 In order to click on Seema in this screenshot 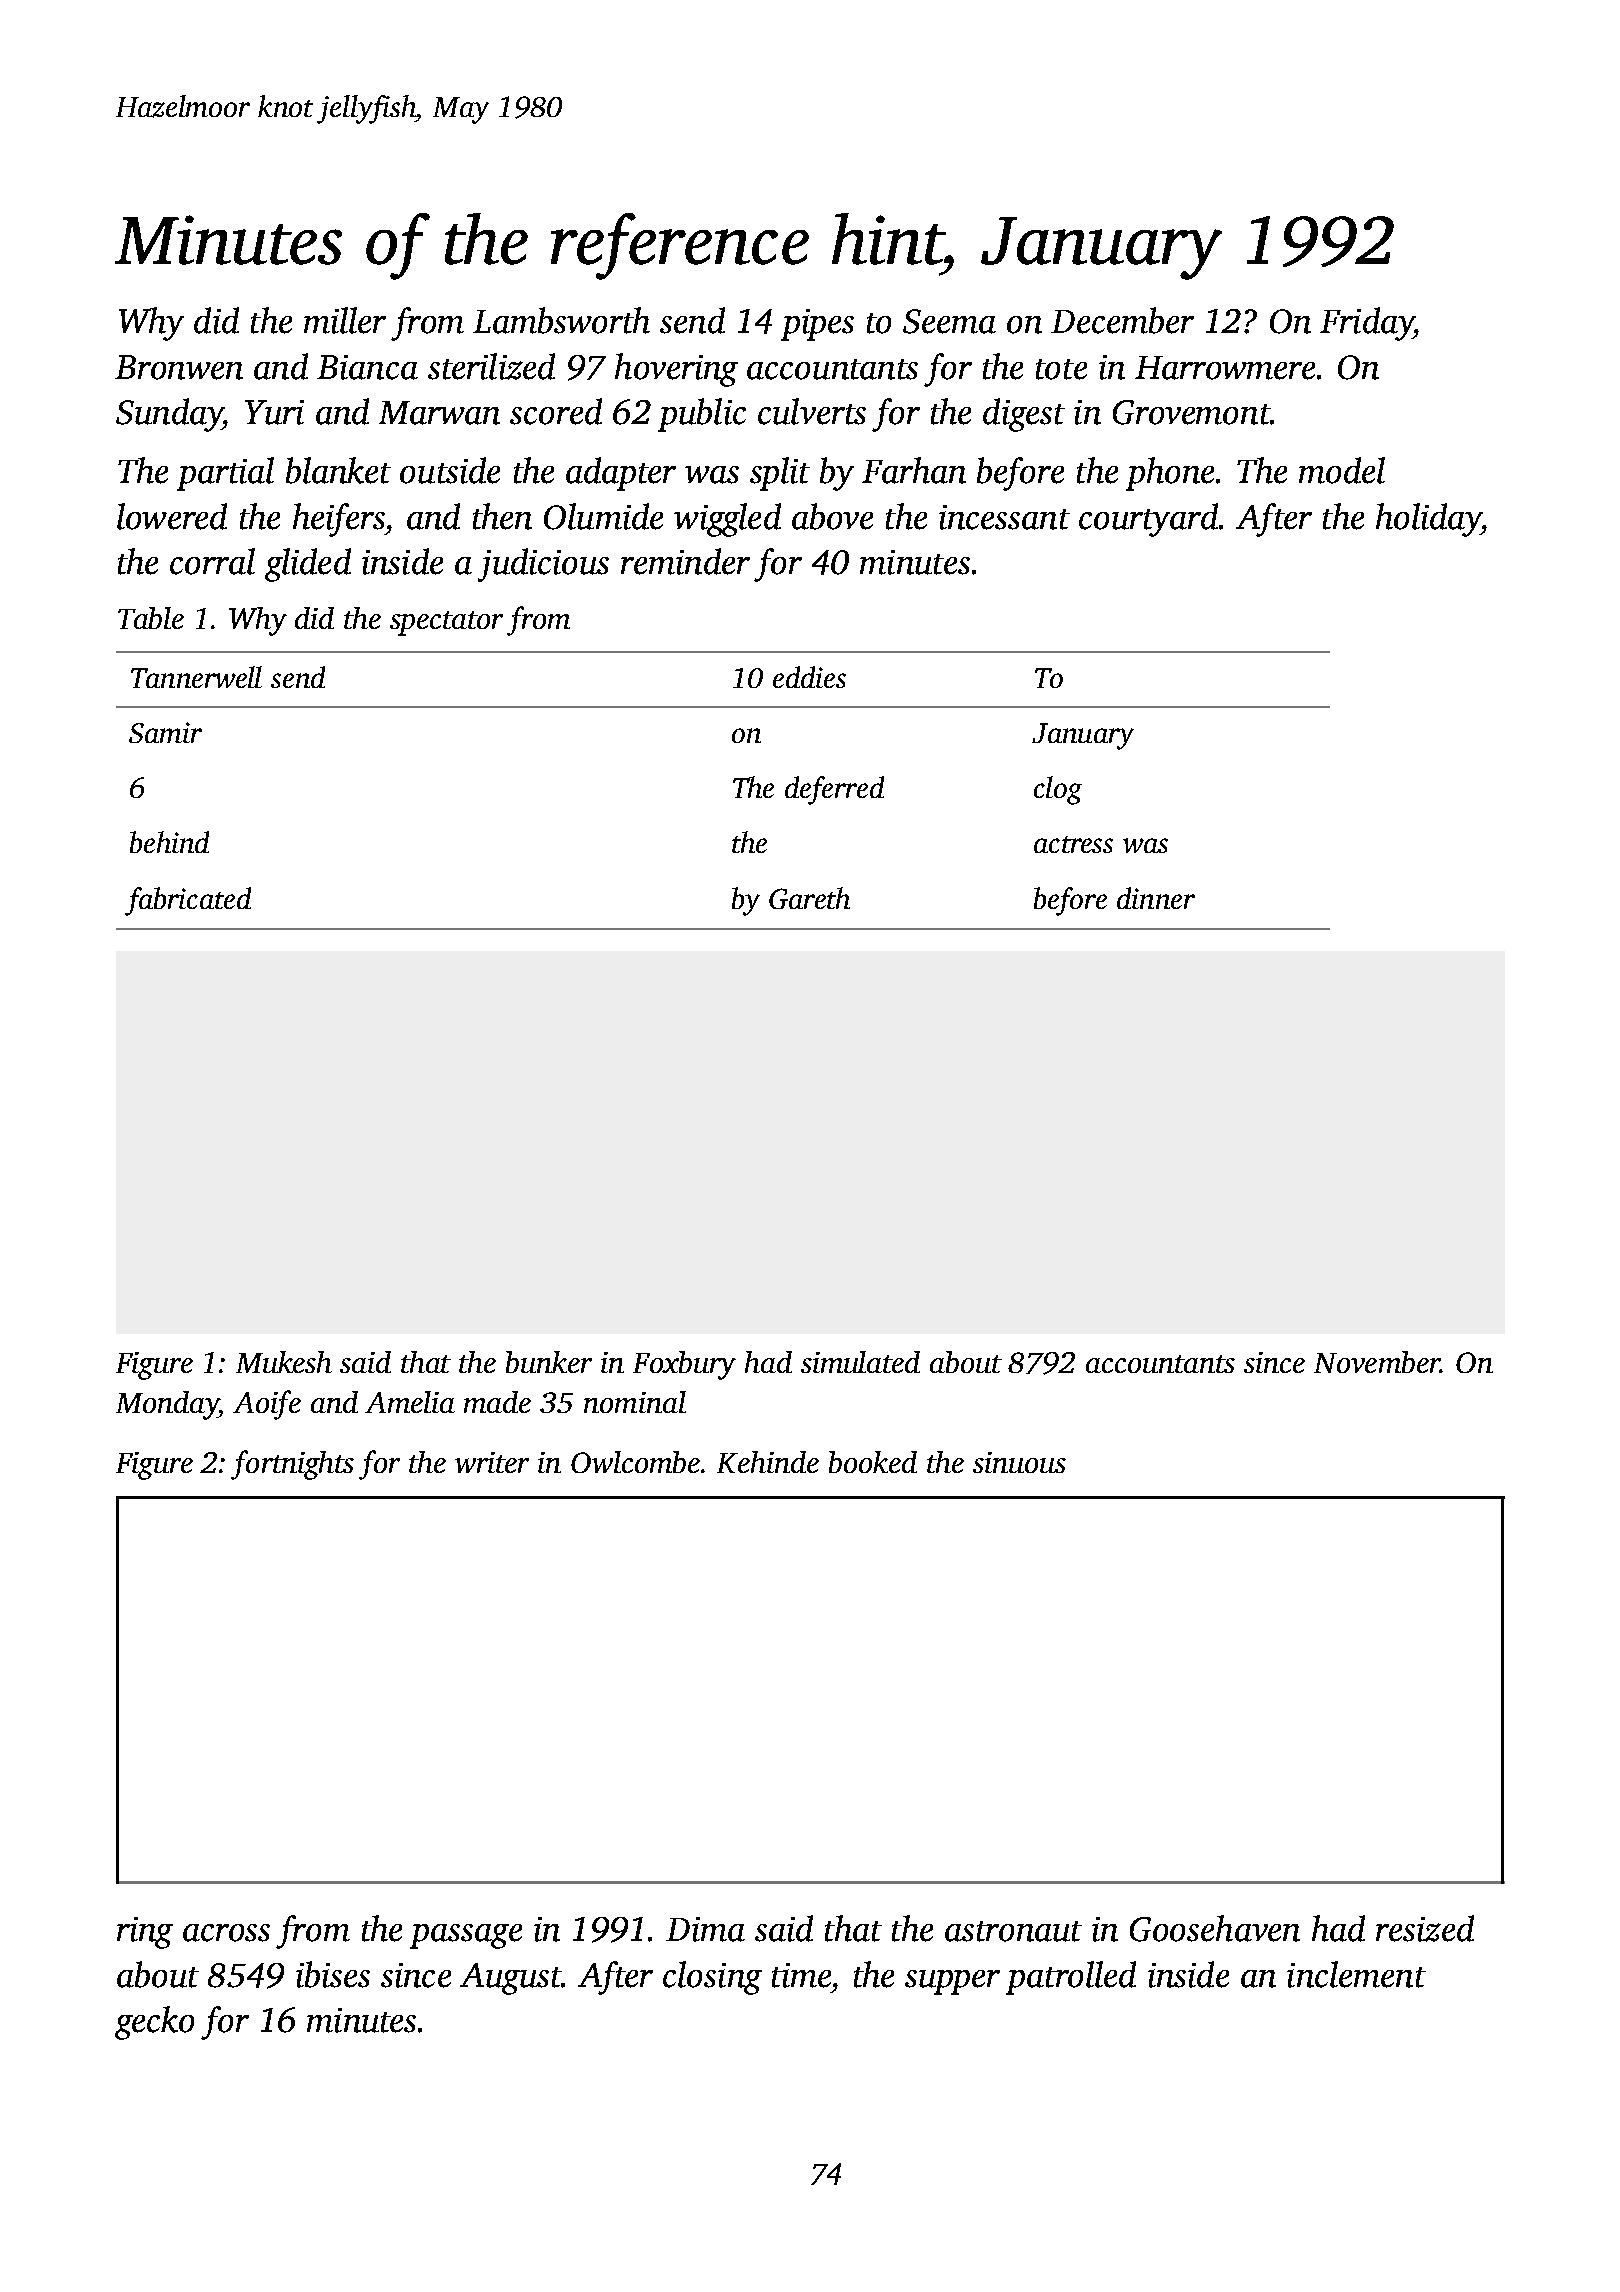, I will do `click(949, 321)`.
